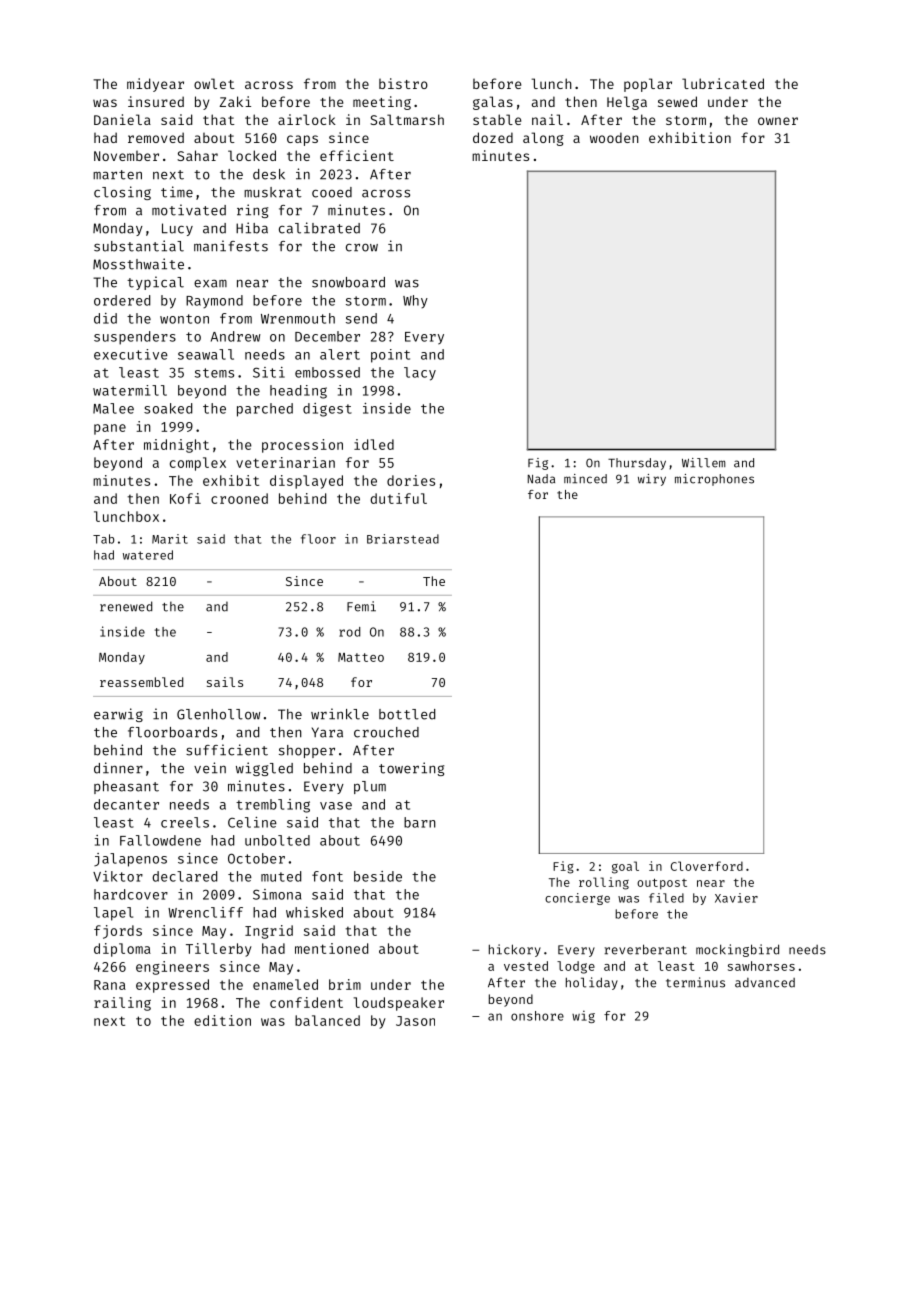 This screenshot has height=1308, width=924. Describe the element at coordinates (723, 83) in the screenshot. I see `lubricated` at that location.
